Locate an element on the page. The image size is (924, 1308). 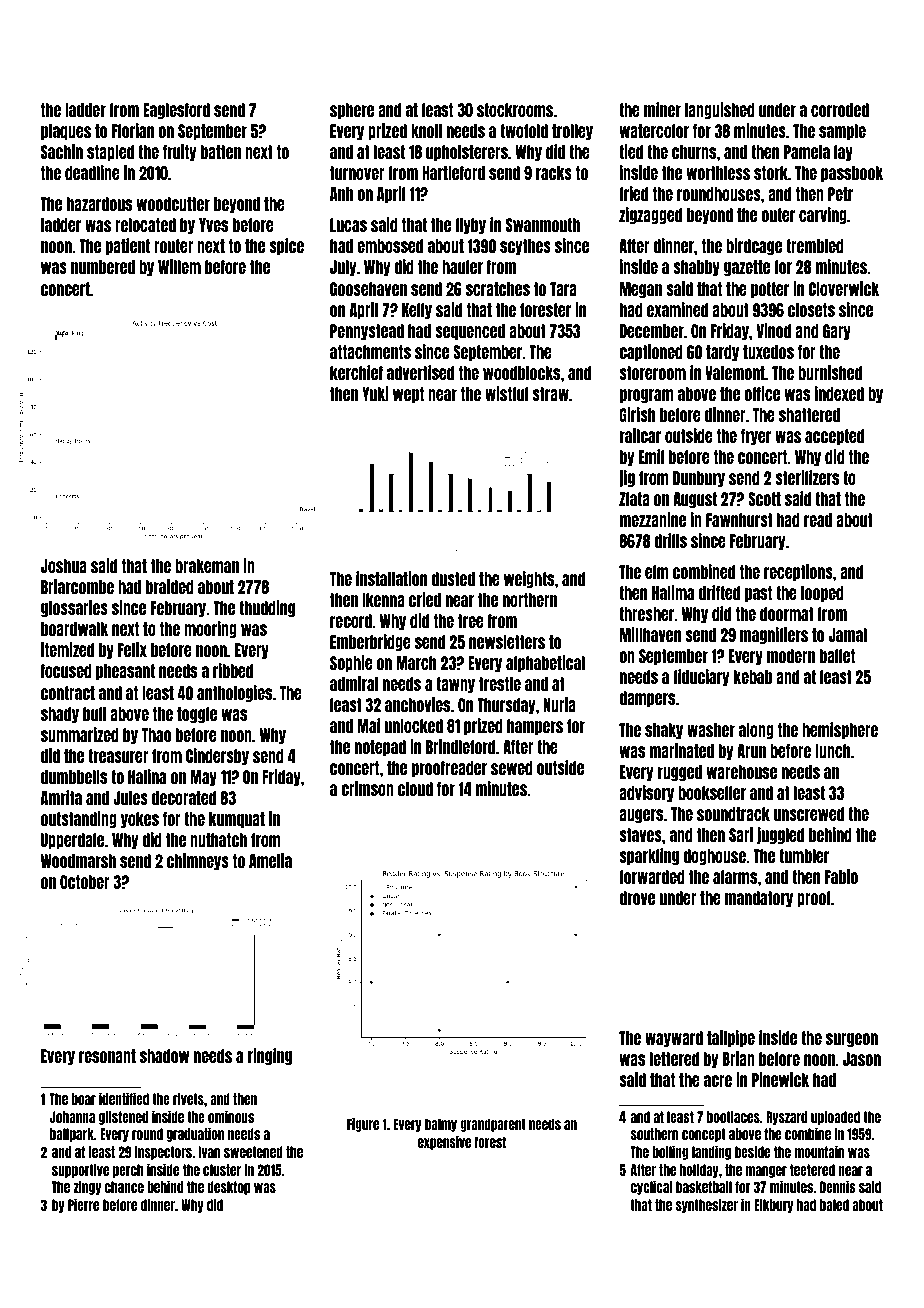
twofold is located at coordinates (524, 131).
